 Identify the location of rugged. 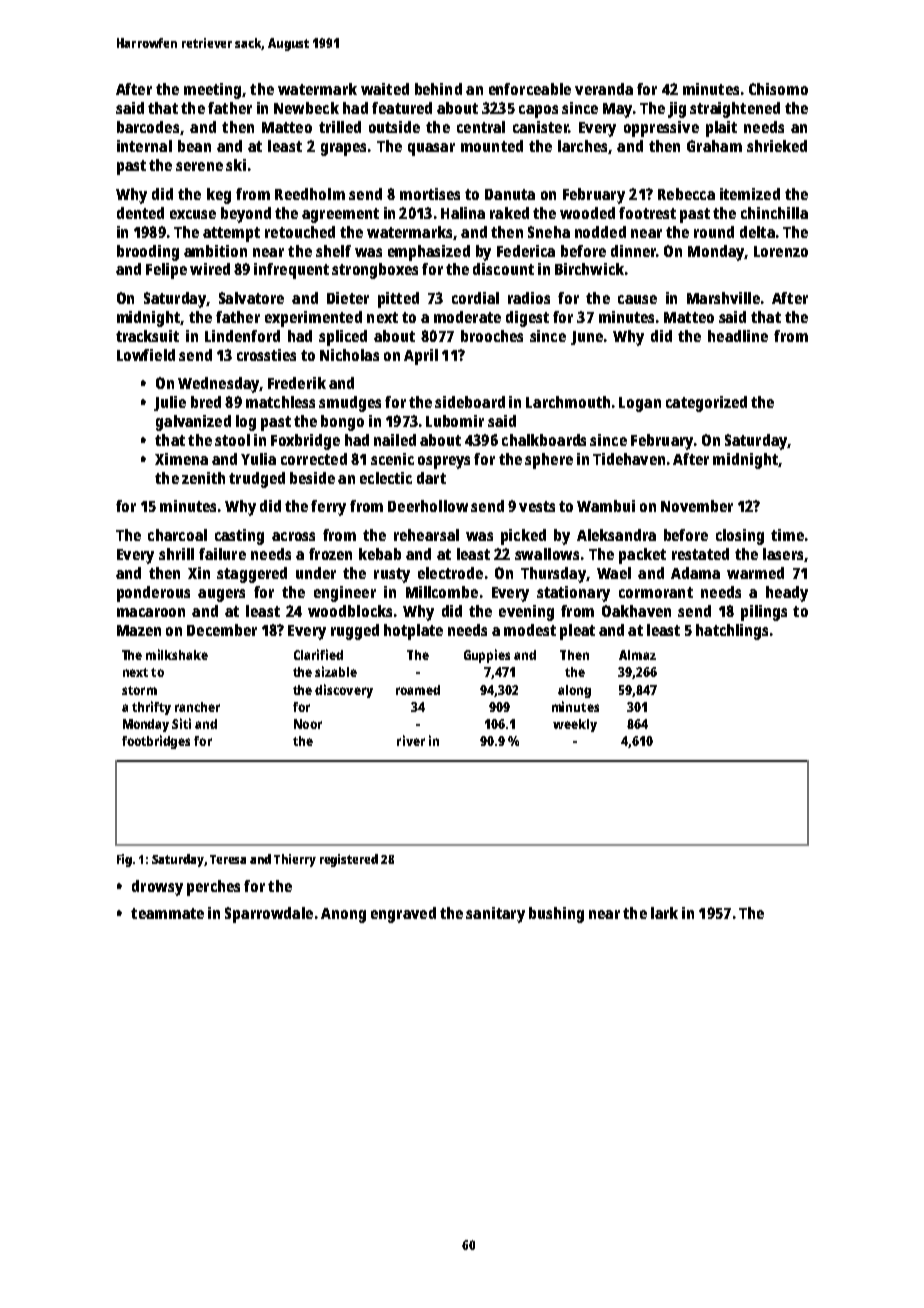
(355, 632).
